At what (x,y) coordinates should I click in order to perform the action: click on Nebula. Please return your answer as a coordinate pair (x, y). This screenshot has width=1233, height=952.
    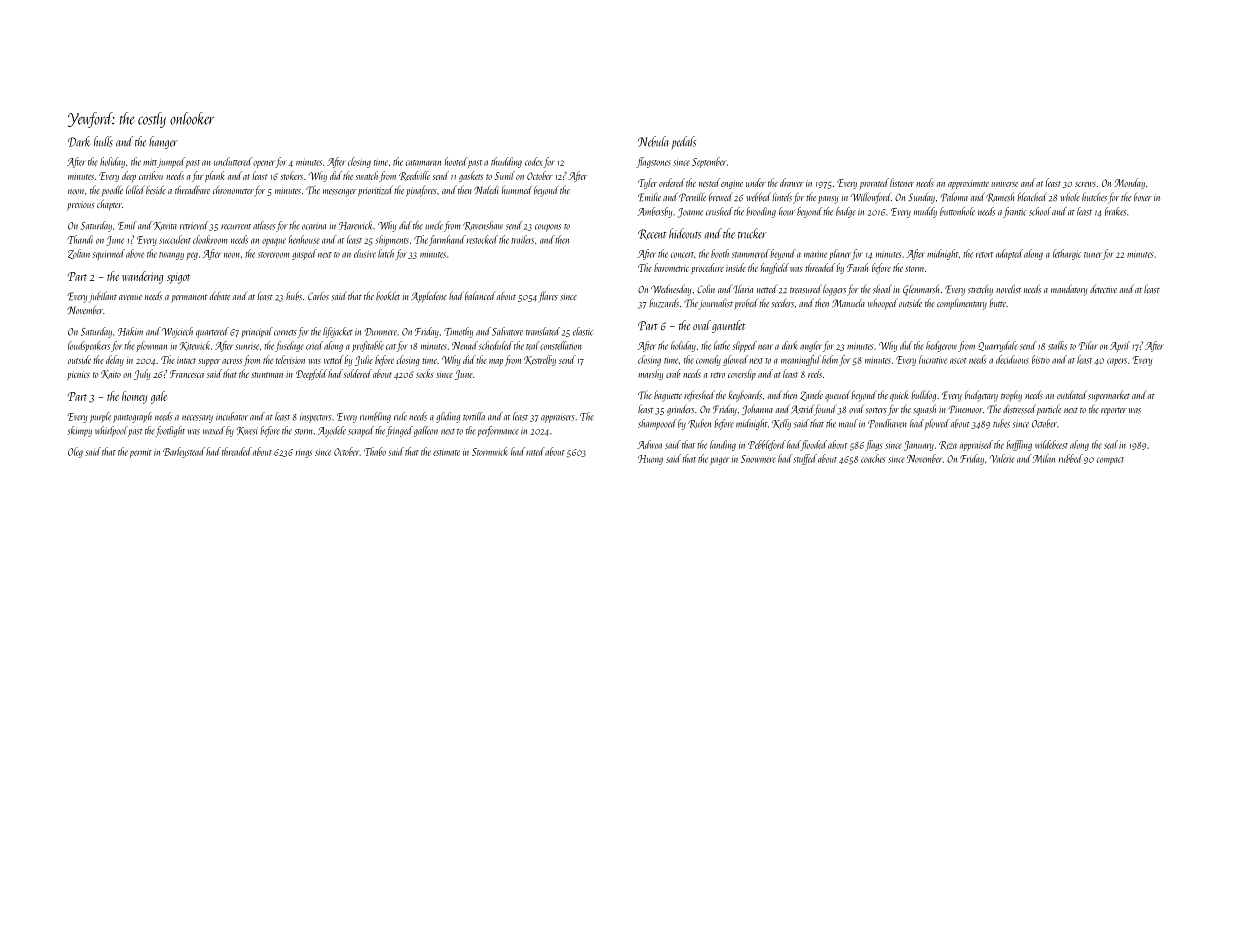
    Looking at the image, I should click on (653, 141).
